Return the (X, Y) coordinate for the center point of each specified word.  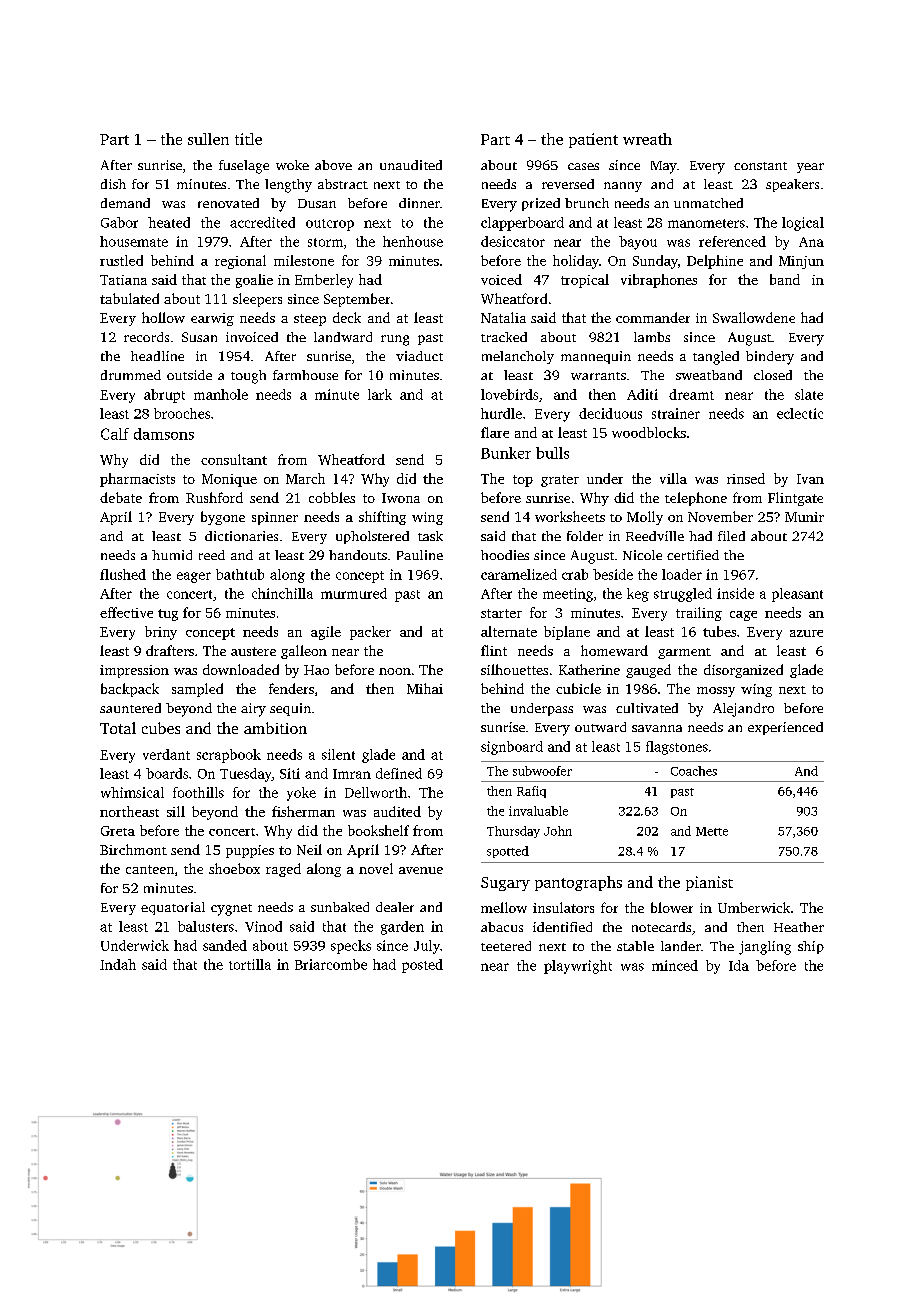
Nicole (642, 555)
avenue (421, 870)
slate (809, 394)
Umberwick (754, 907)
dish (113, 184)
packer (370, 633)
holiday (576, 262)
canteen (150, 869)
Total (118, 728)
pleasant (797, 595)
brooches (182, 413)
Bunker (506, 453)
